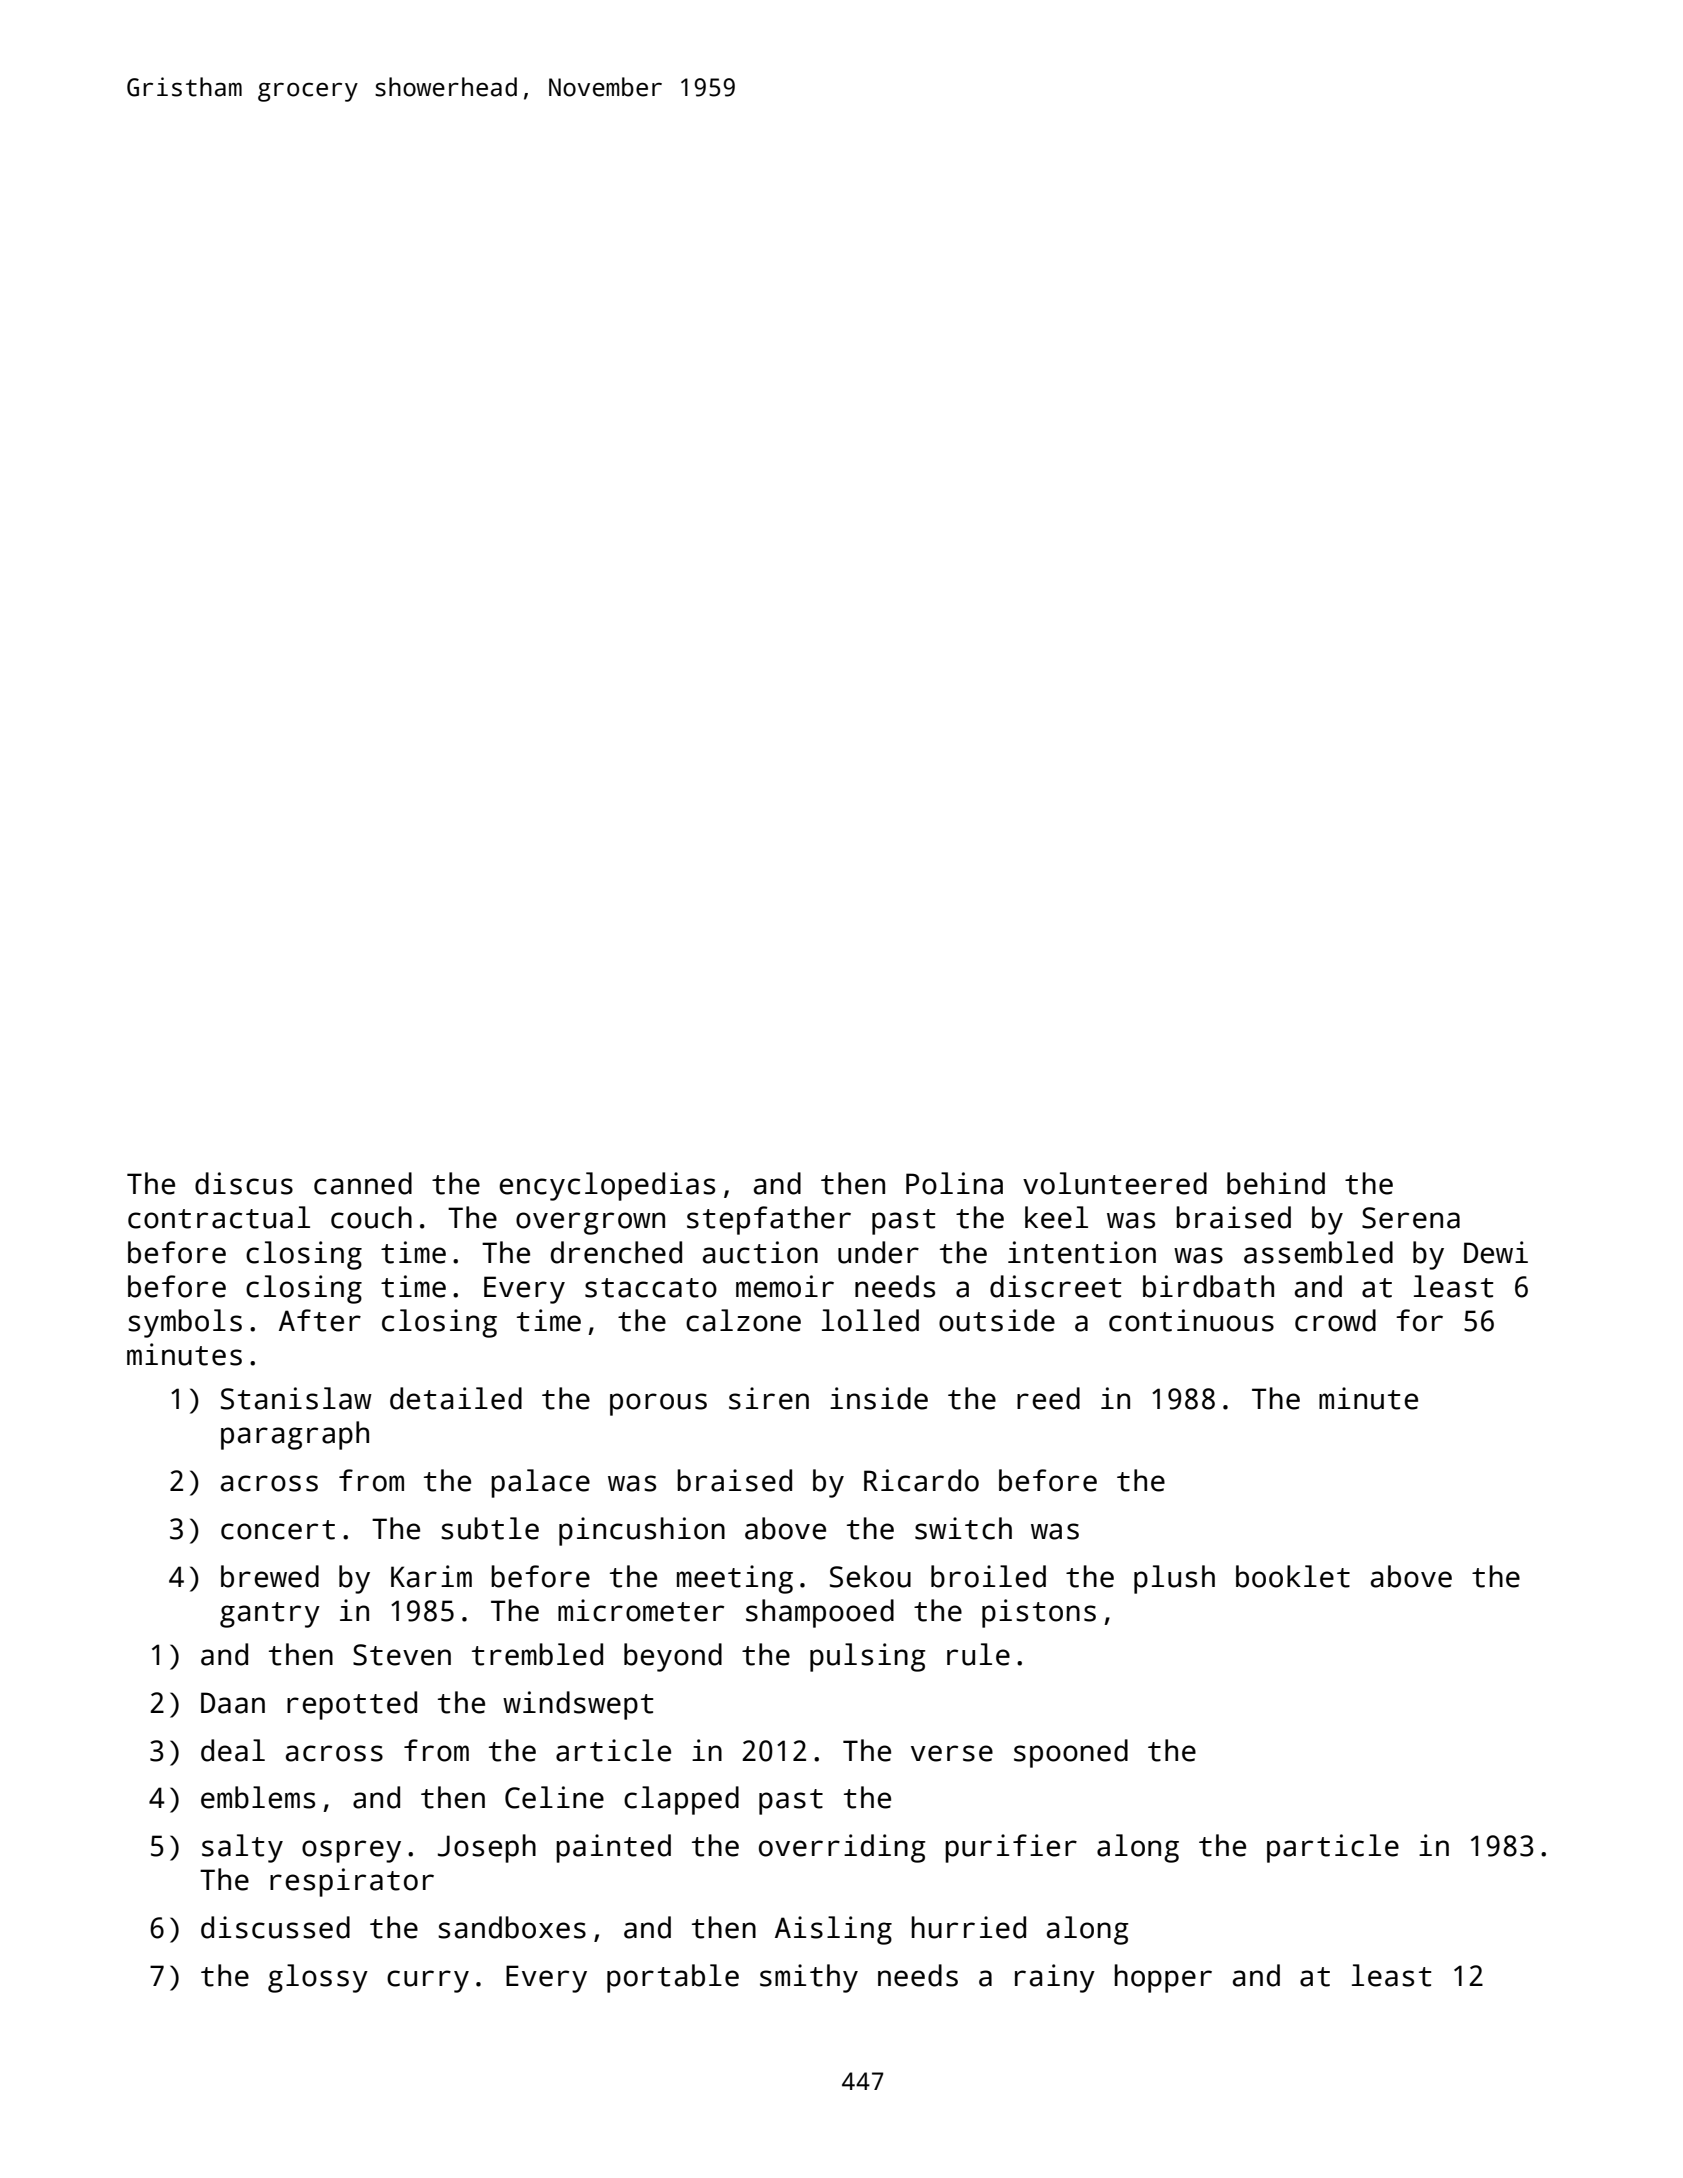 The image size is (1683, 2178). What do you see at coordinates (295, 1435) in the page?
I see `paragraph` at bounding box center [295, 1435].
